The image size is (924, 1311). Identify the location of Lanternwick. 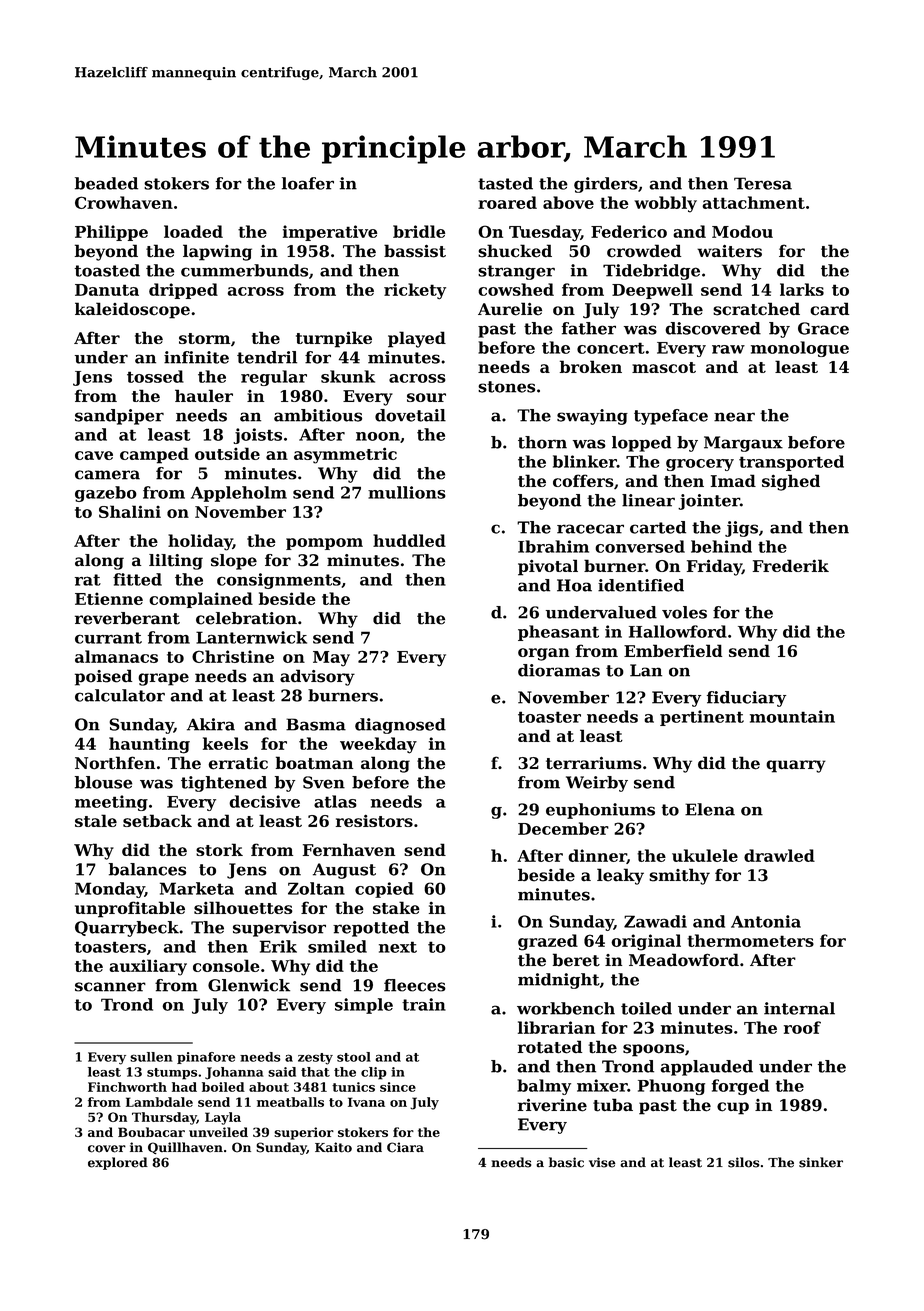
(251, 637).
